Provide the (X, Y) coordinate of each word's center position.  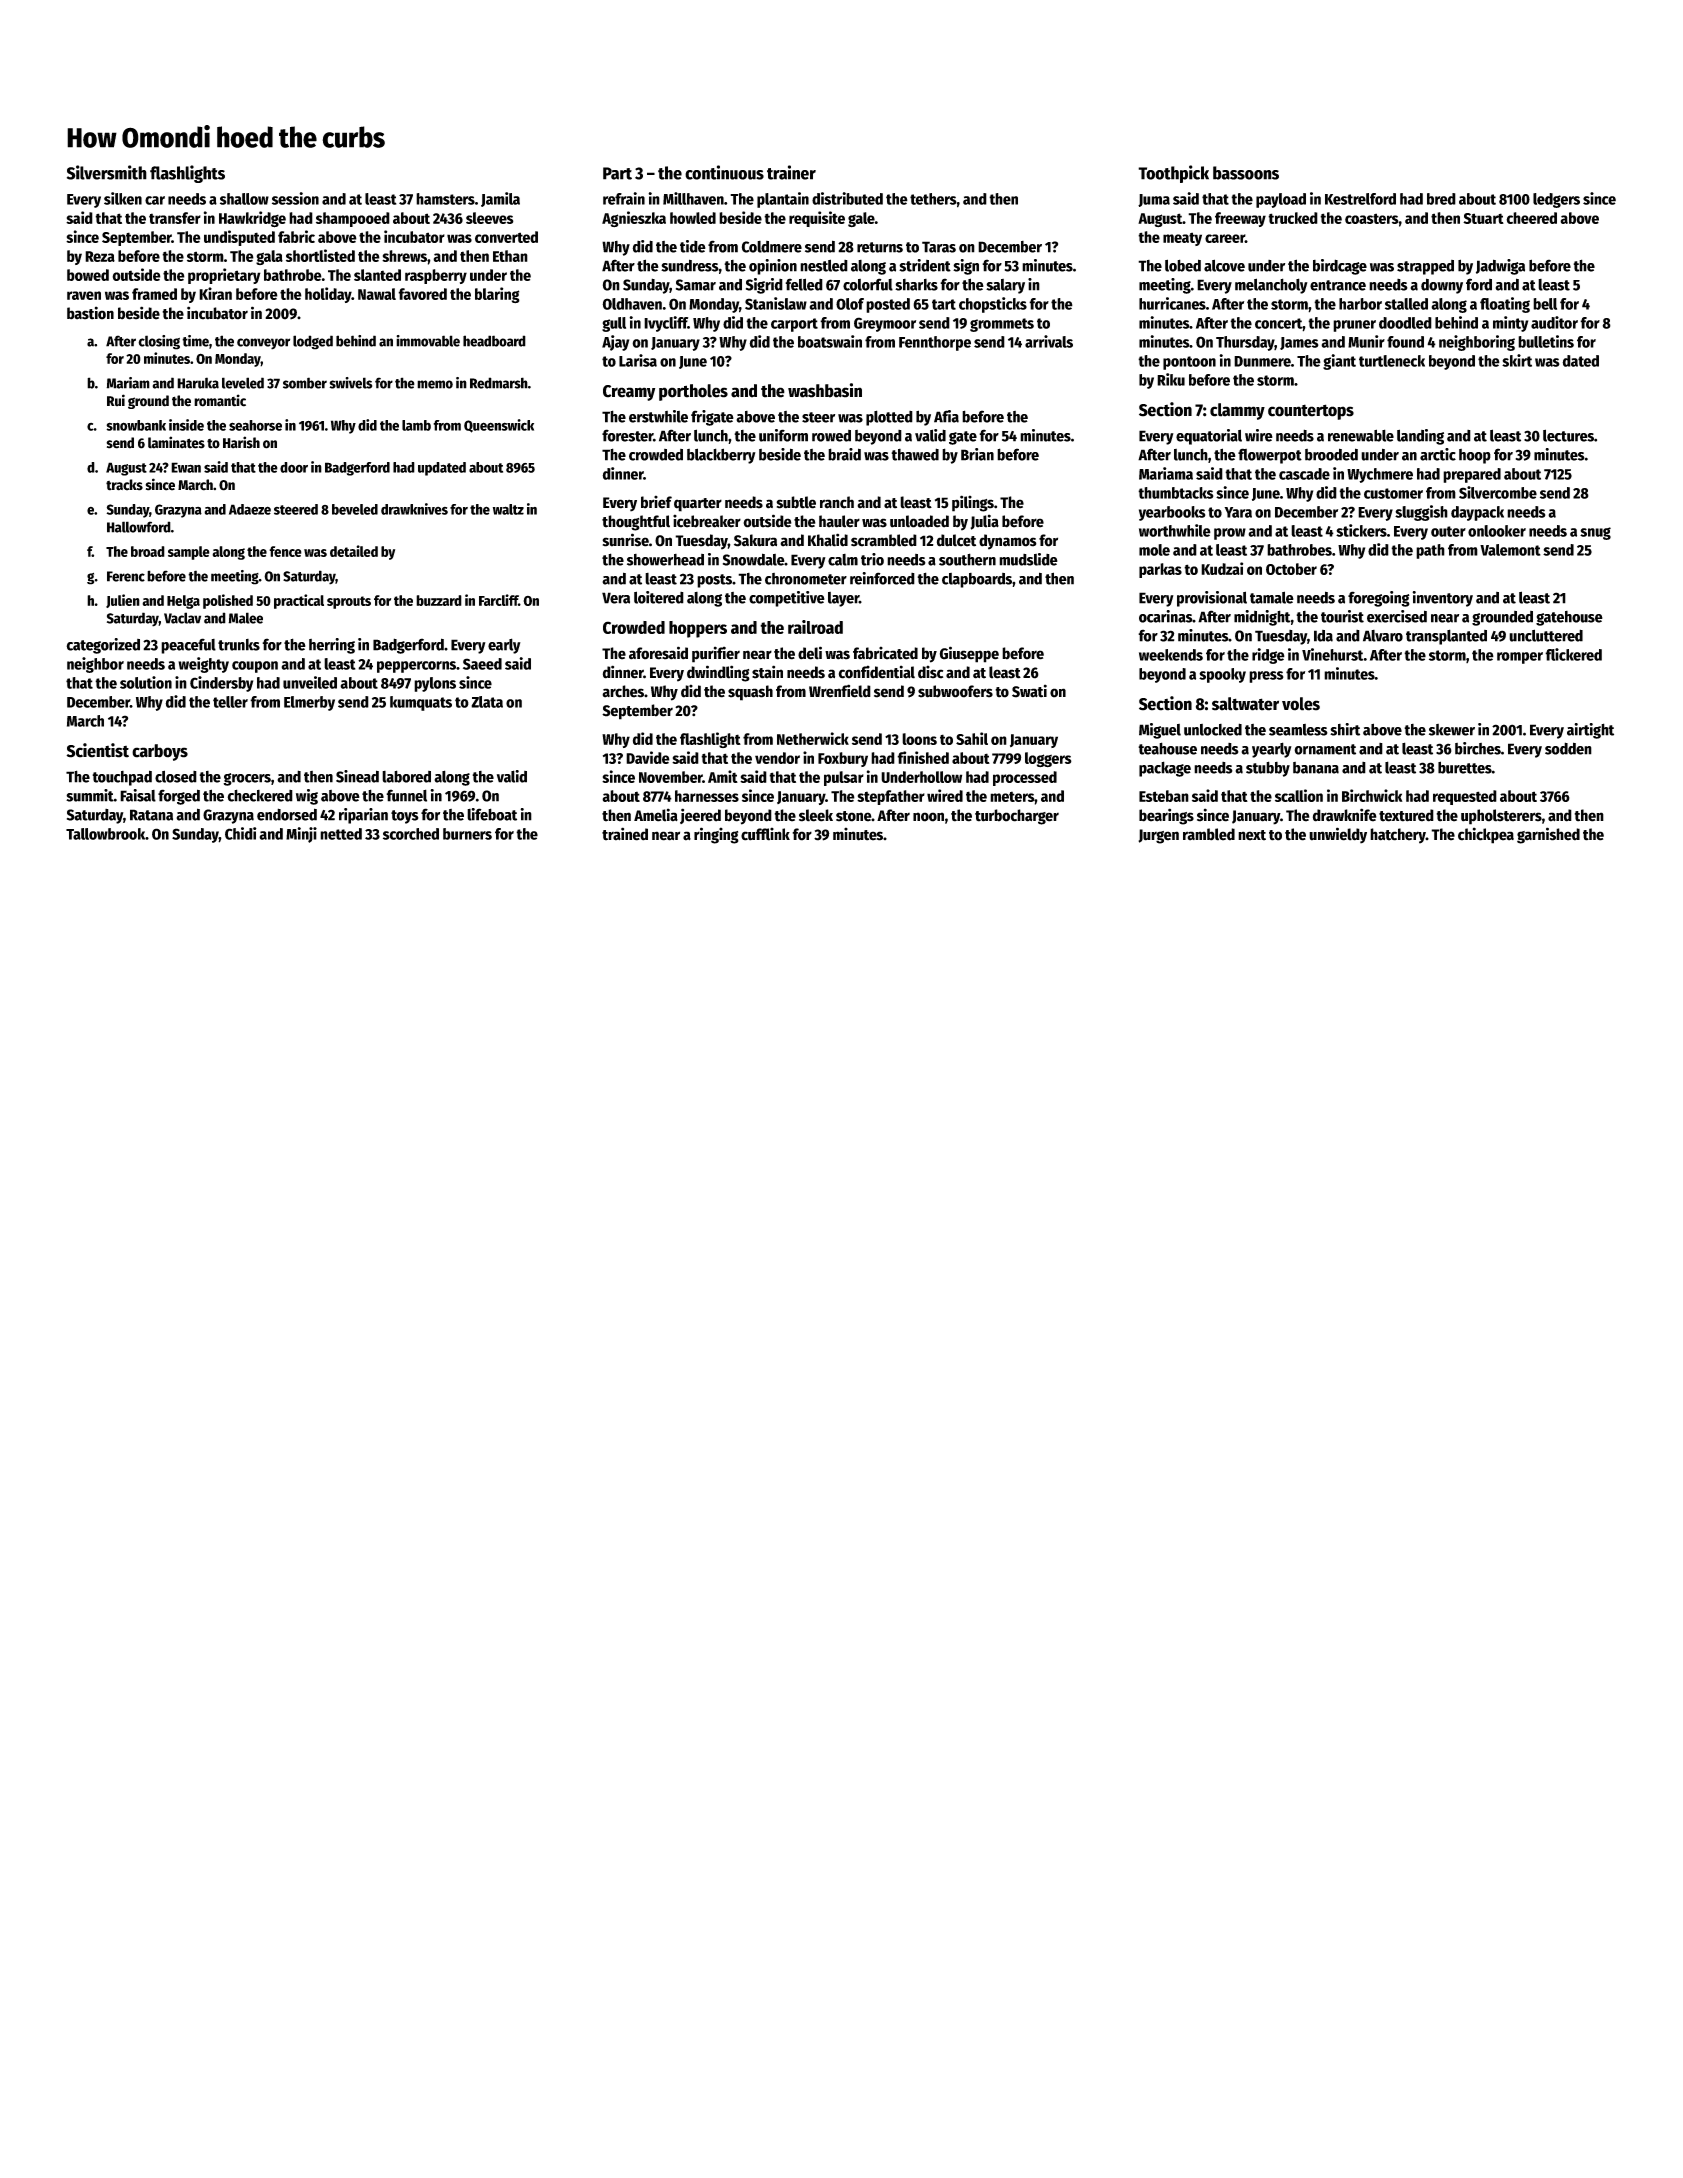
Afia (946, 416)
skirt (1517, 360)
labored (406, 776)
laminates (176, 442)
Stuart (1483, 218)
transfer (175, 218)
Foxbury (843, 759)
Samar (696, 285)
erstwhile (658, 416)
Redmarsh (499, 383)
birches (1478, 748)
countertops (1311, 412)
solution (146, 682)
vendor (777, 758)
